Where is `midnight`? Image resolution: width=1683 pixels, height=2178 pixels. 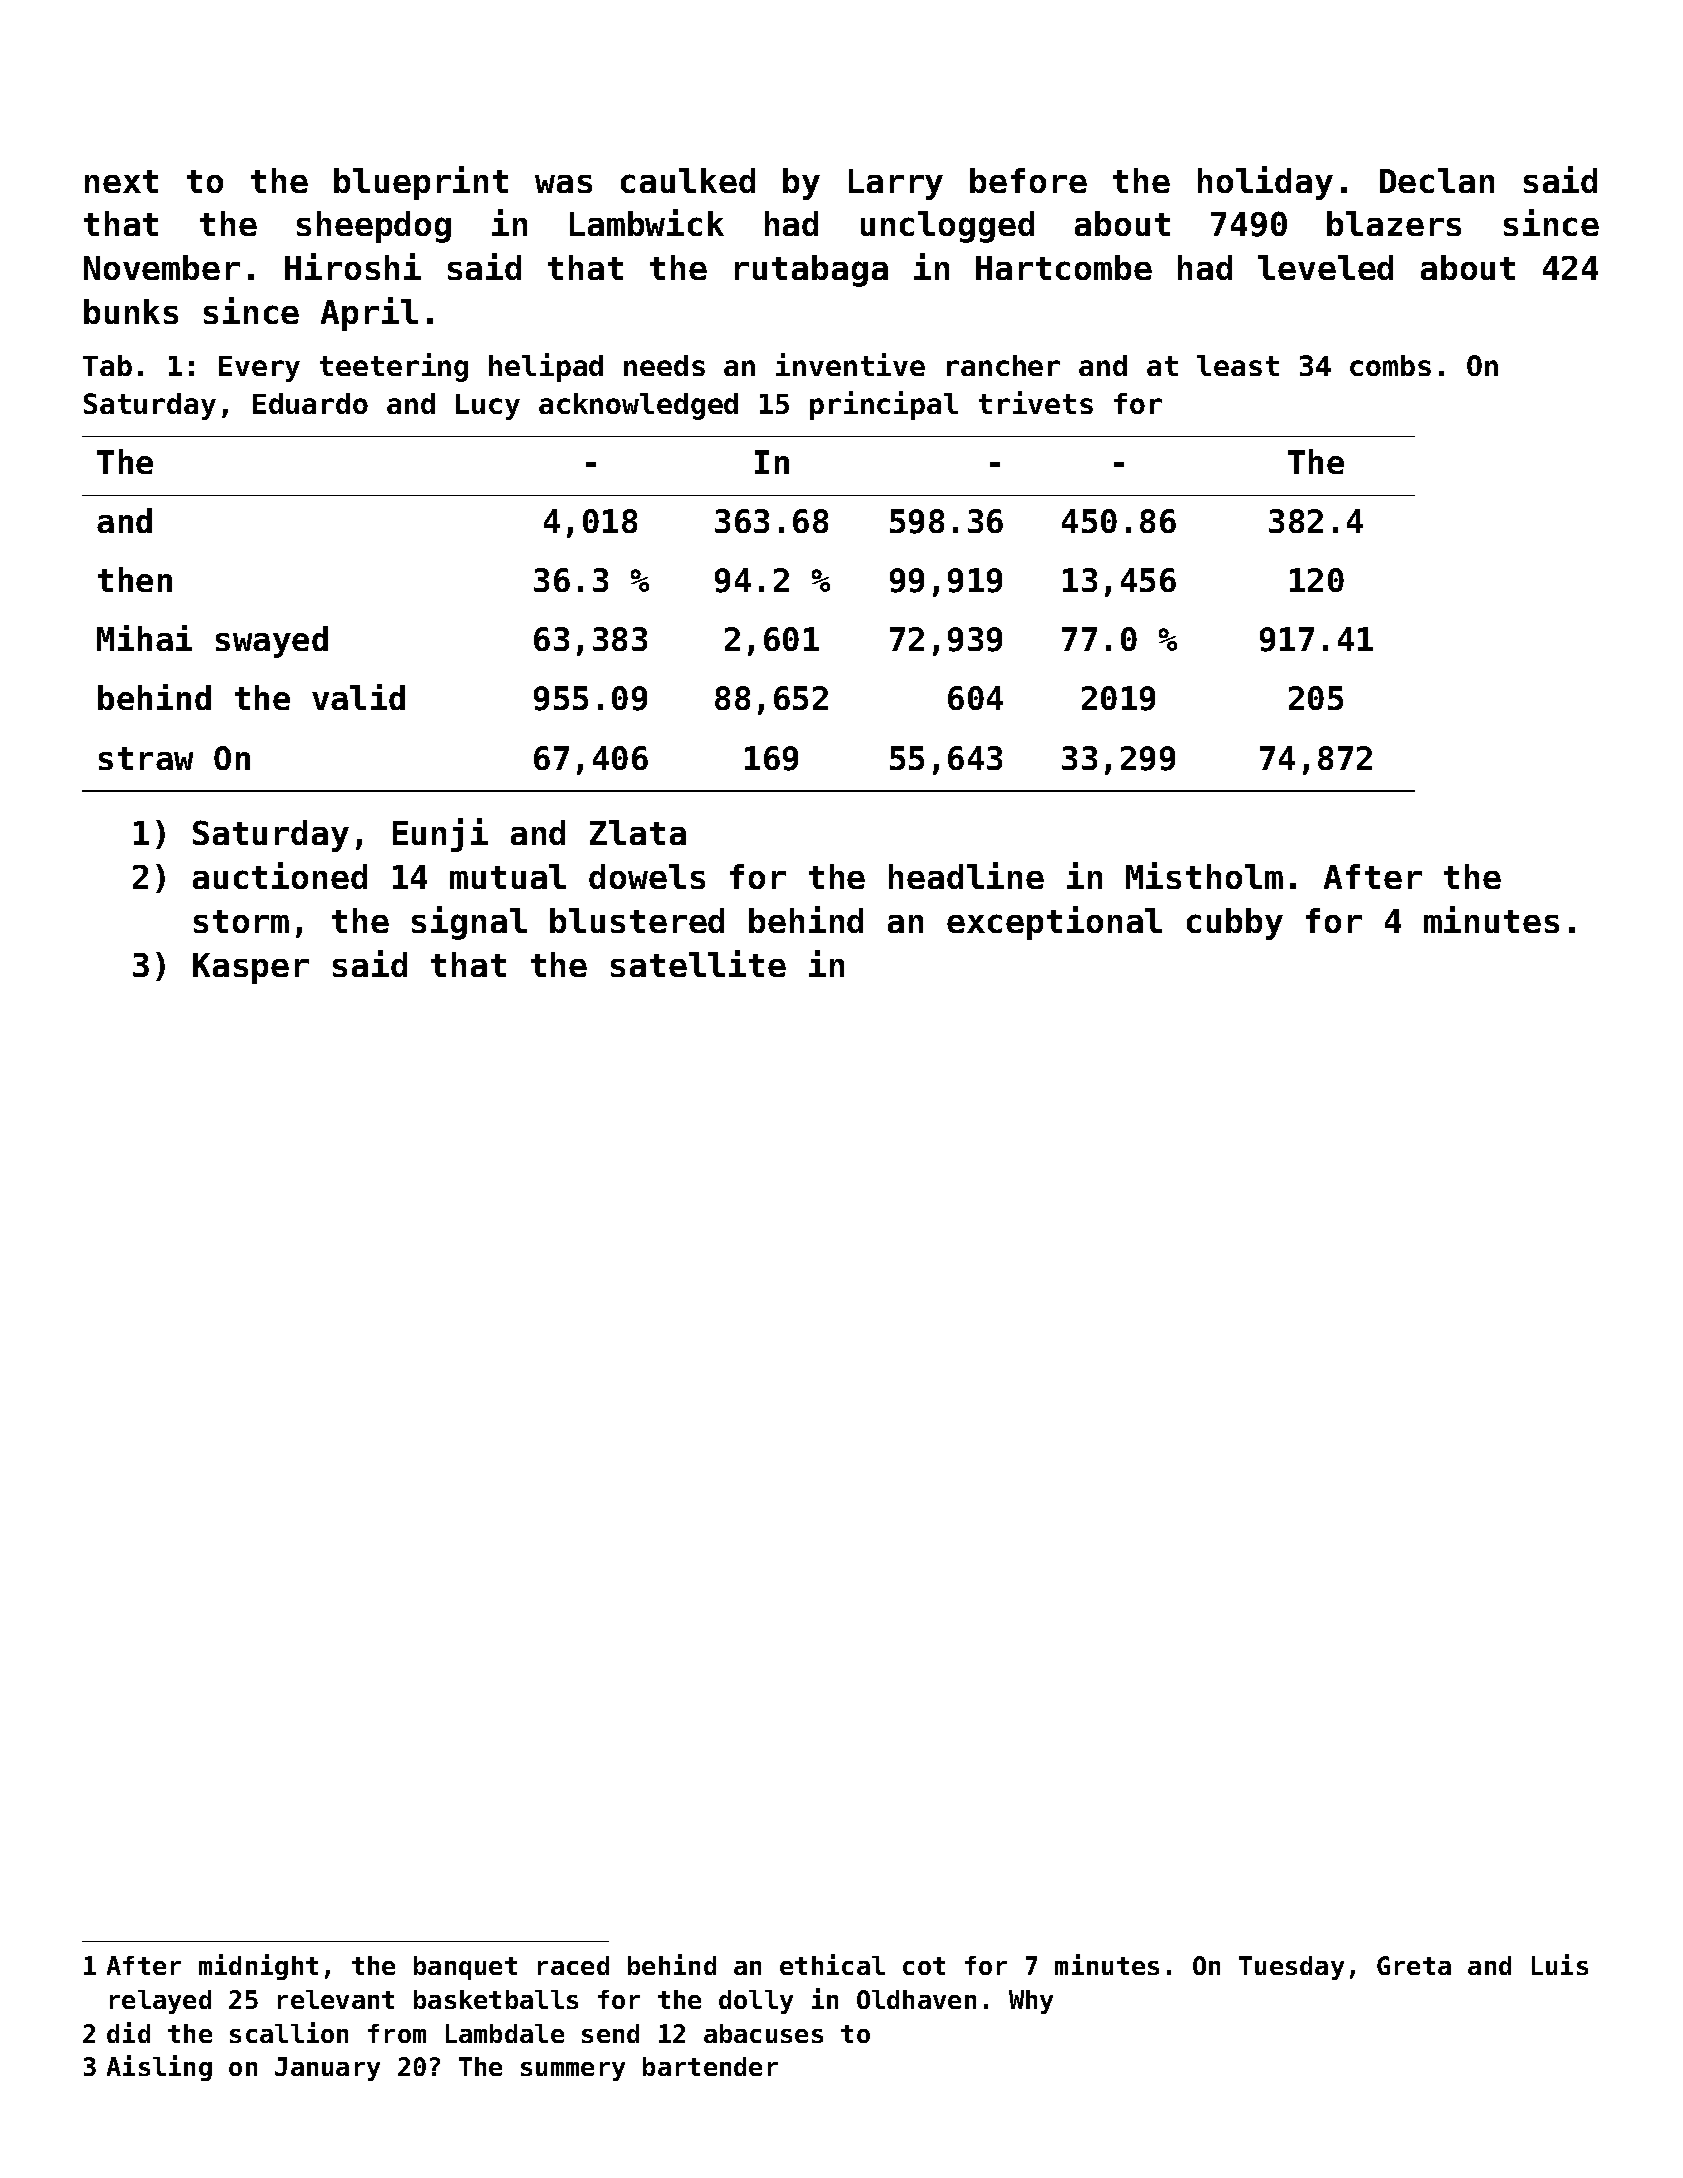 midnight is located at coordinates (258, 1967).
